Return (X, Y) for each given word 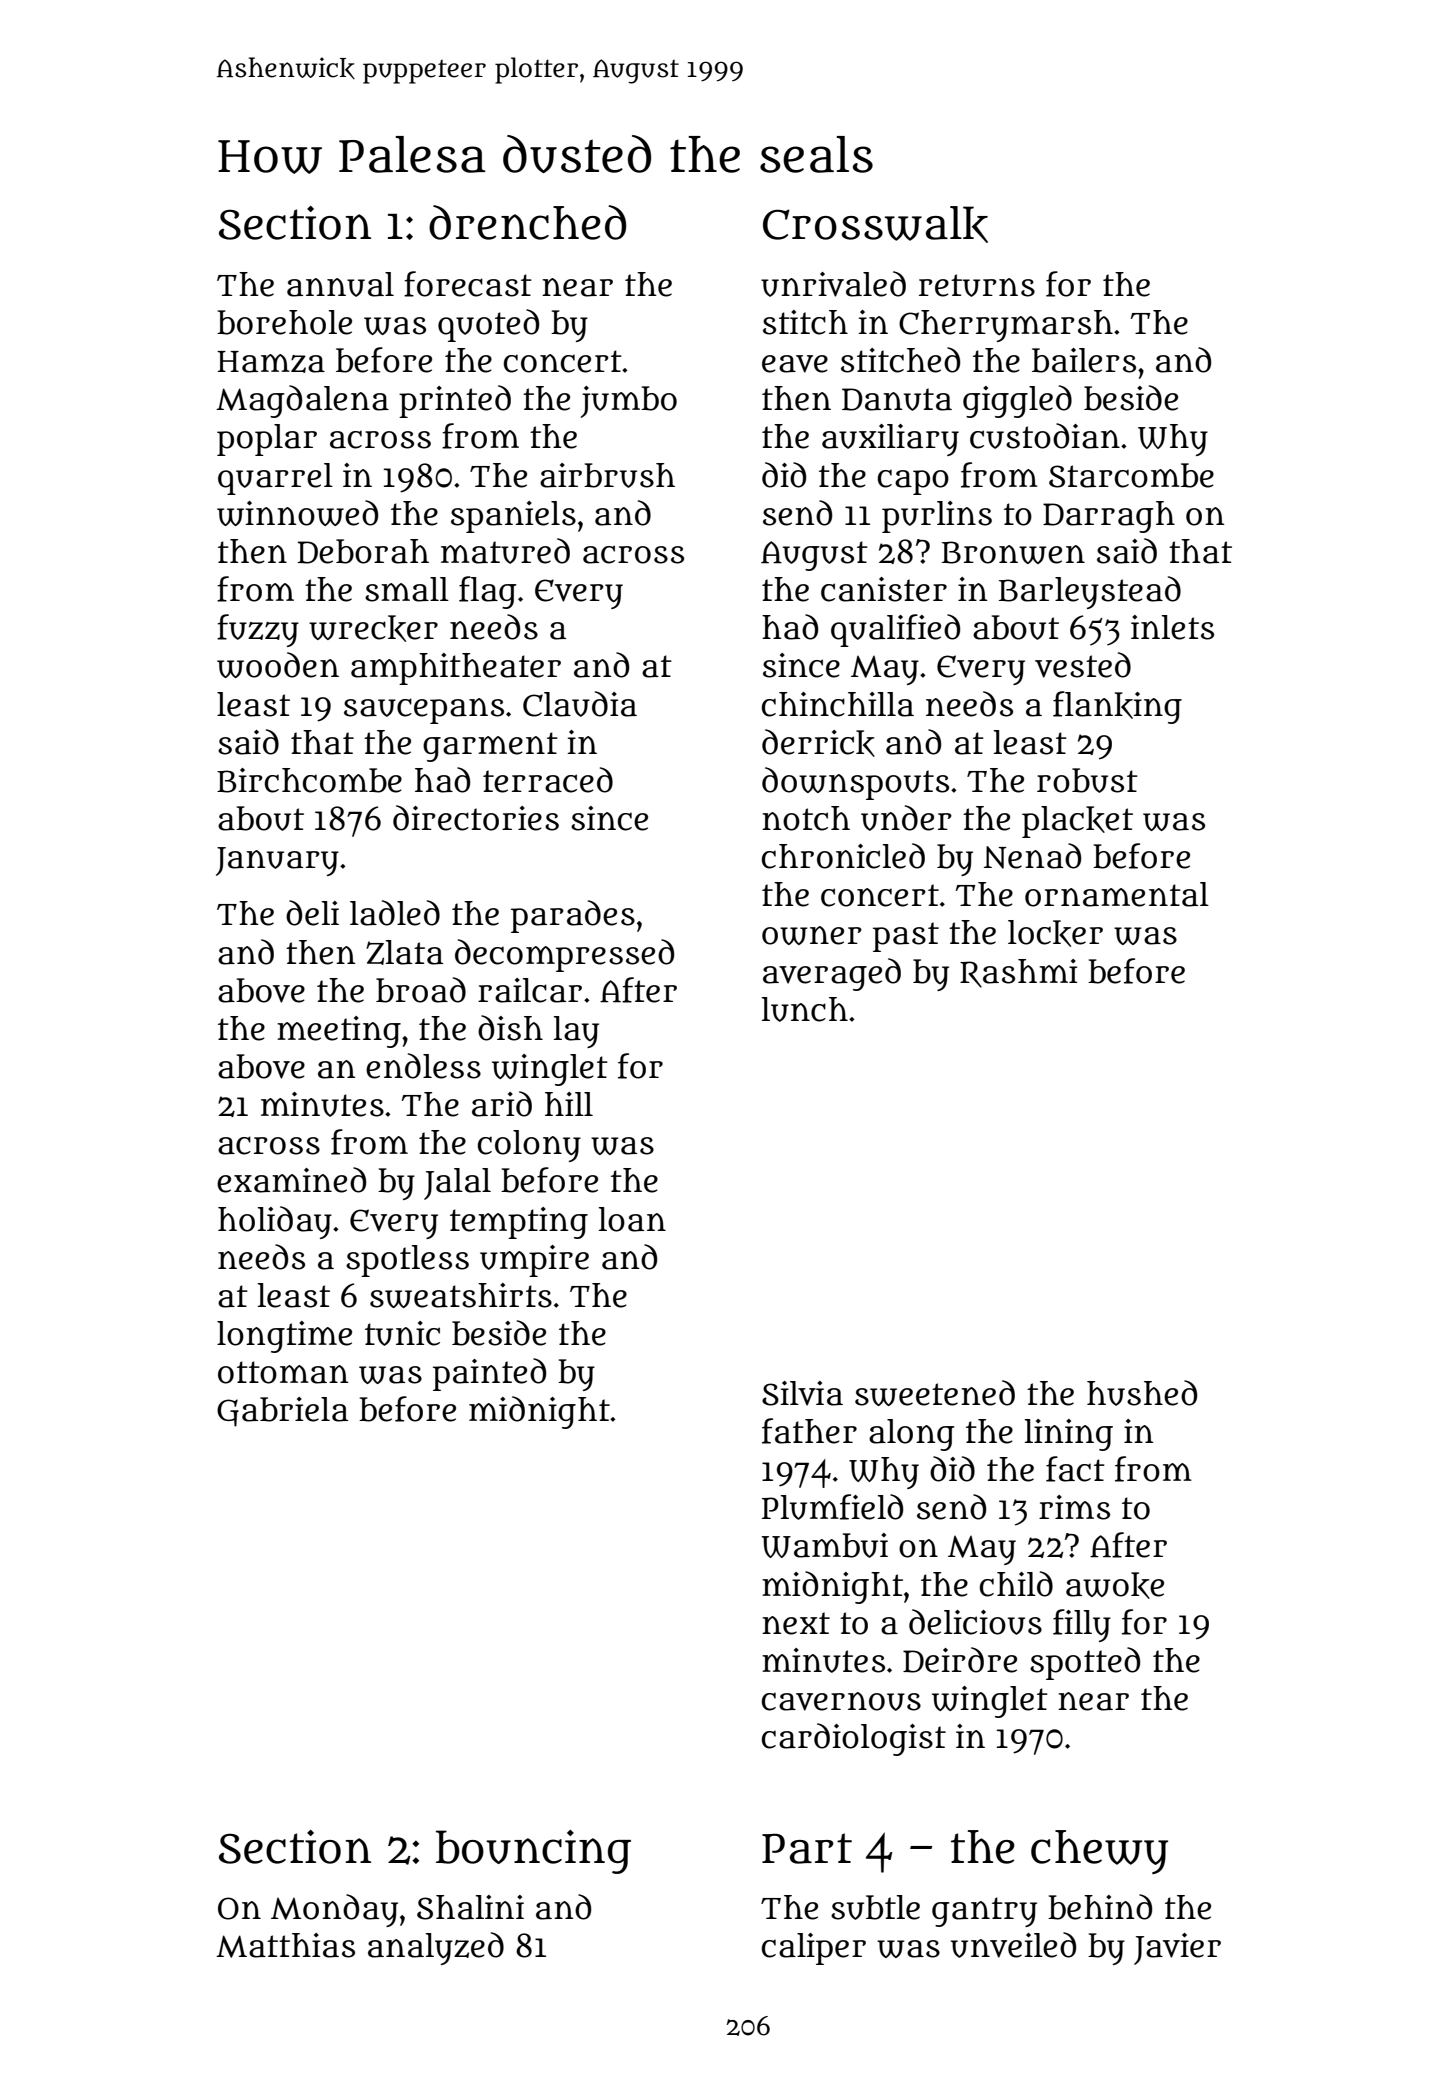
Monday (334, 1910)
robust (1087, 780)
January (277, 861)
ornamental (1117, 894)
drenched (527, 222)
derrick (818, 743)
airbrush (607, 475)
